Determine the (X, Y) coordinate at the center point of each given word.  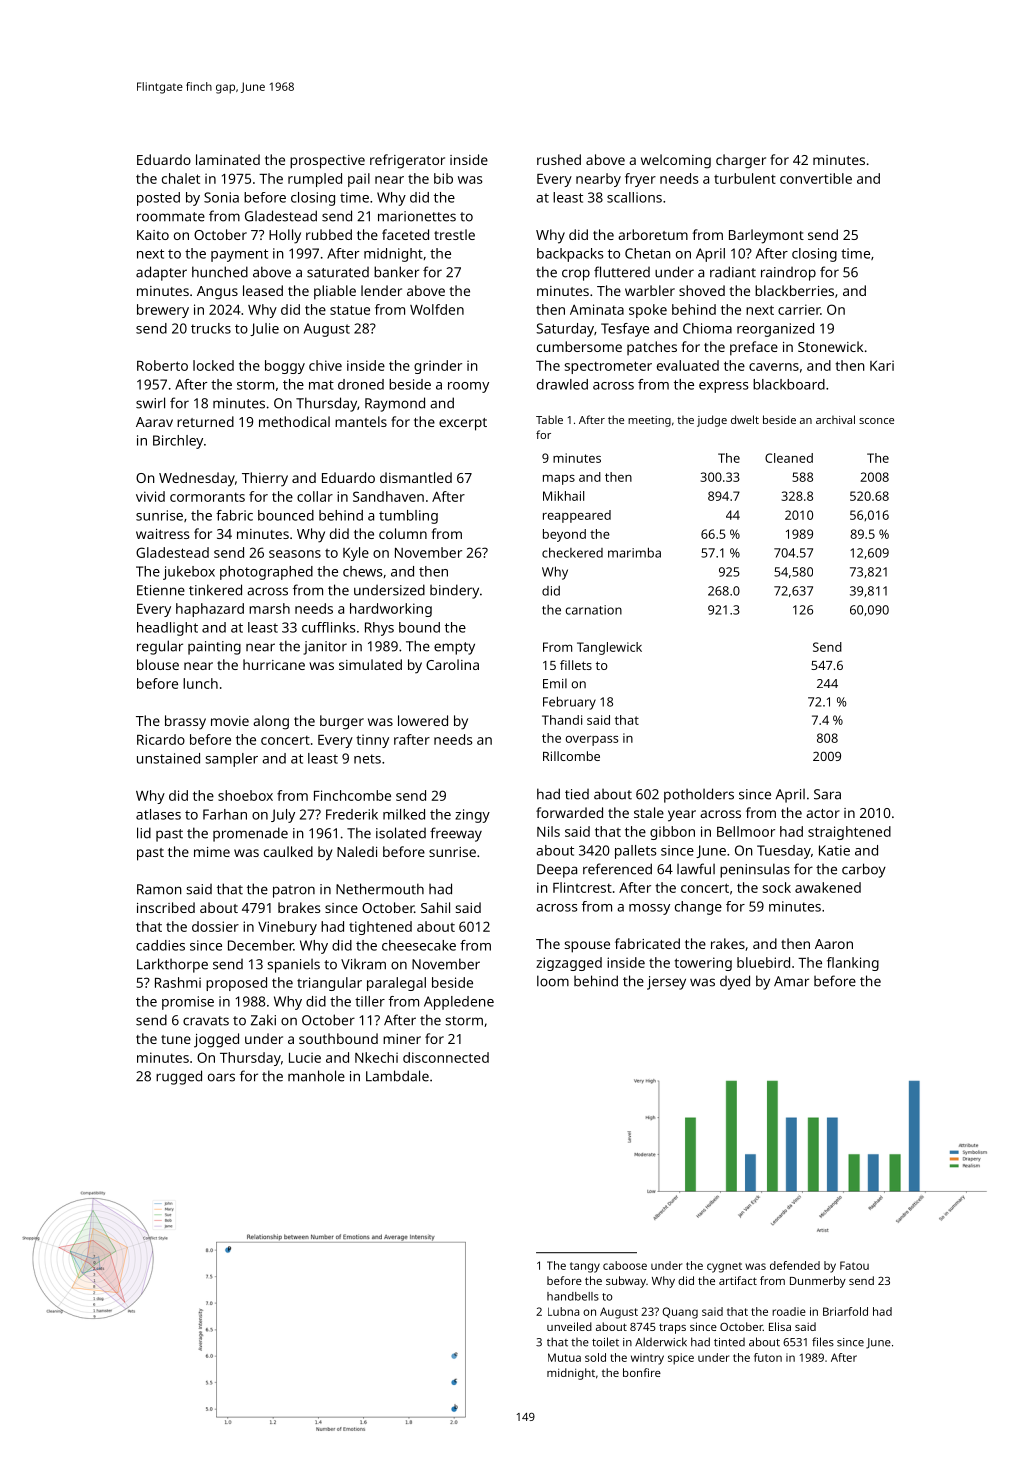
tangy (585, 1267)
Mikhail (563, 496)
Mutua (564, 1357)
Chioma (707, 328)
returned (205, 421)
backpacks (570, 255)
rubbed (329, 234)
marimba (634, 552)
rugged (179, 1077)
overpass (591, 741)
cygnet (724, 1267)
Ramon (159, 889)
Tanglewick (609, 648)
